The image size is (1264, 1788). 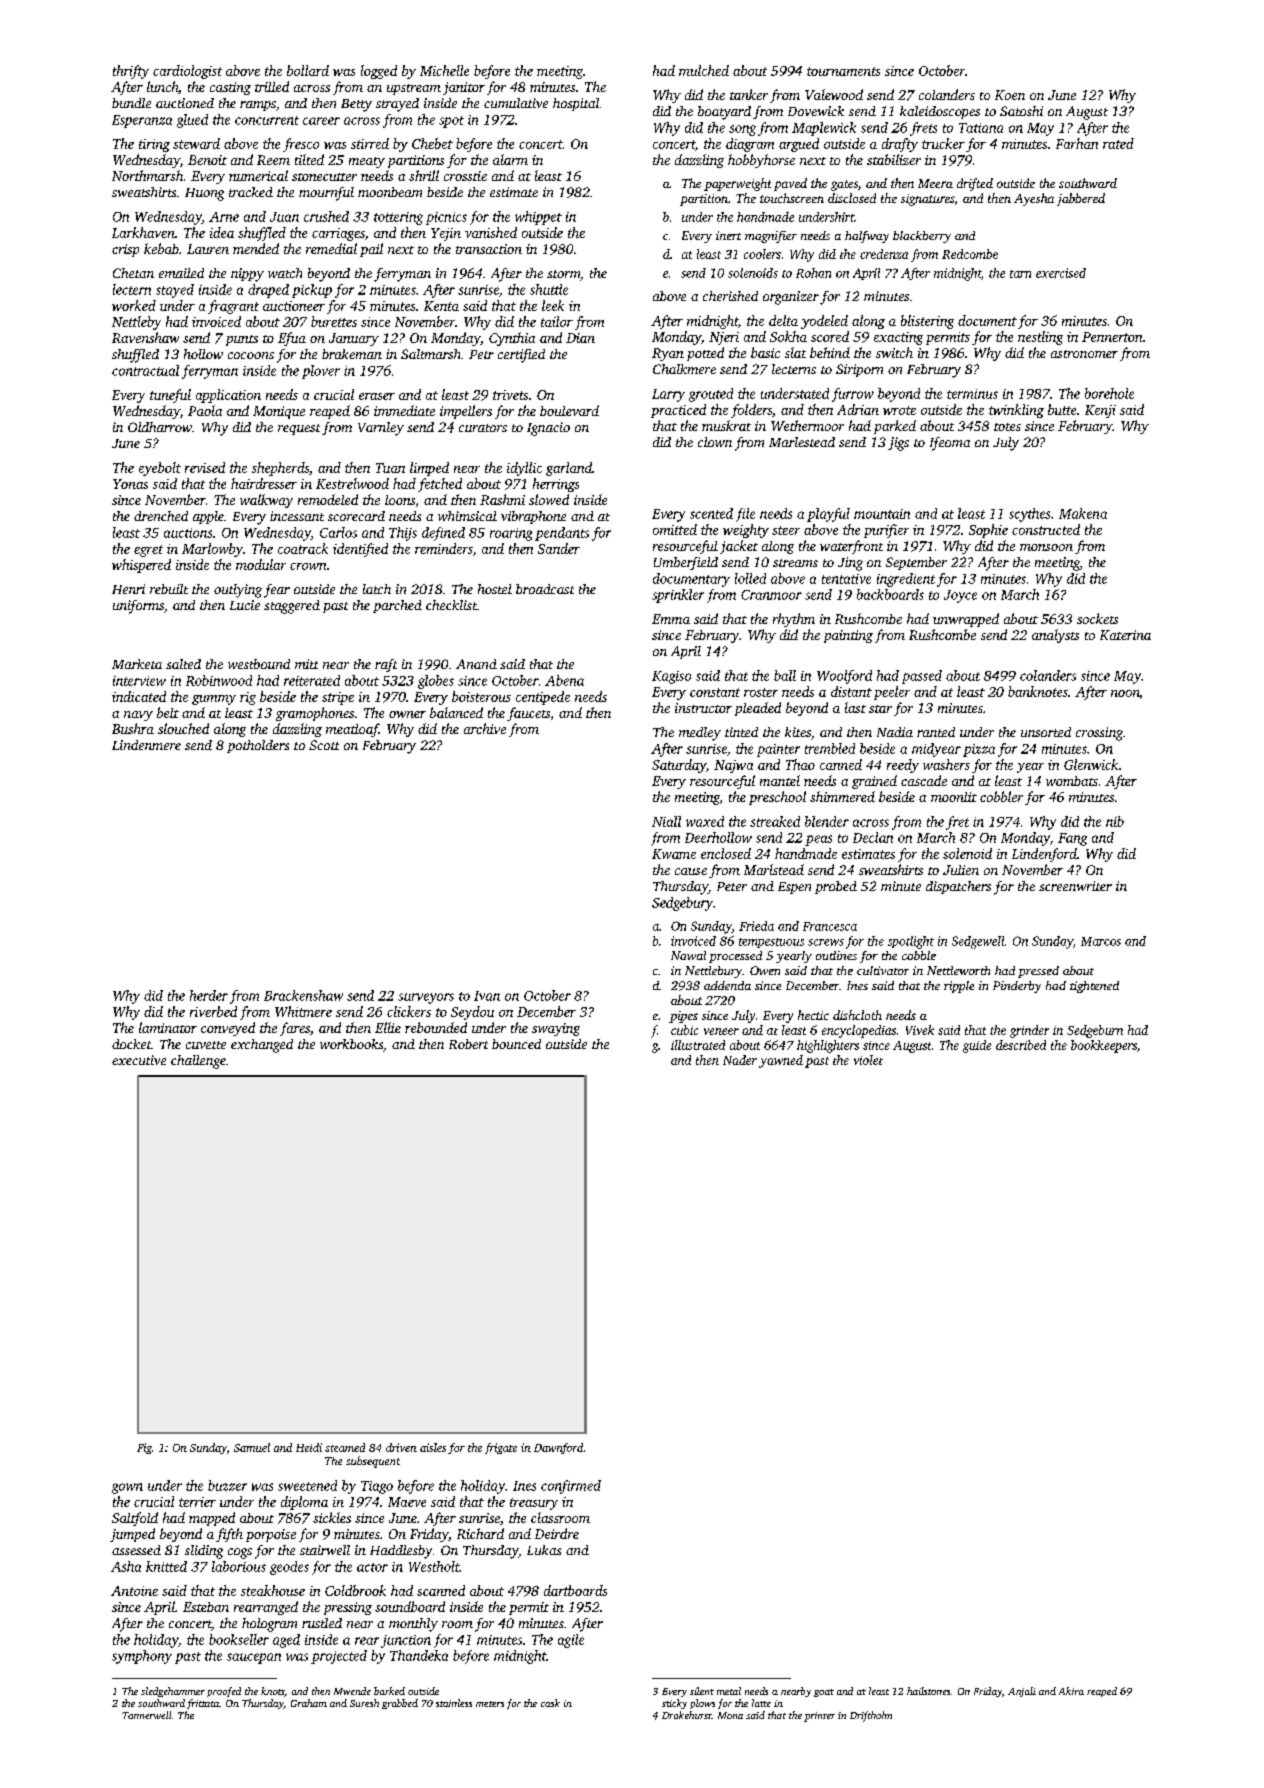 What do you see at coordinates (868, 1060) in the page?
I see `violet` at bounding box center [868, 1060].
